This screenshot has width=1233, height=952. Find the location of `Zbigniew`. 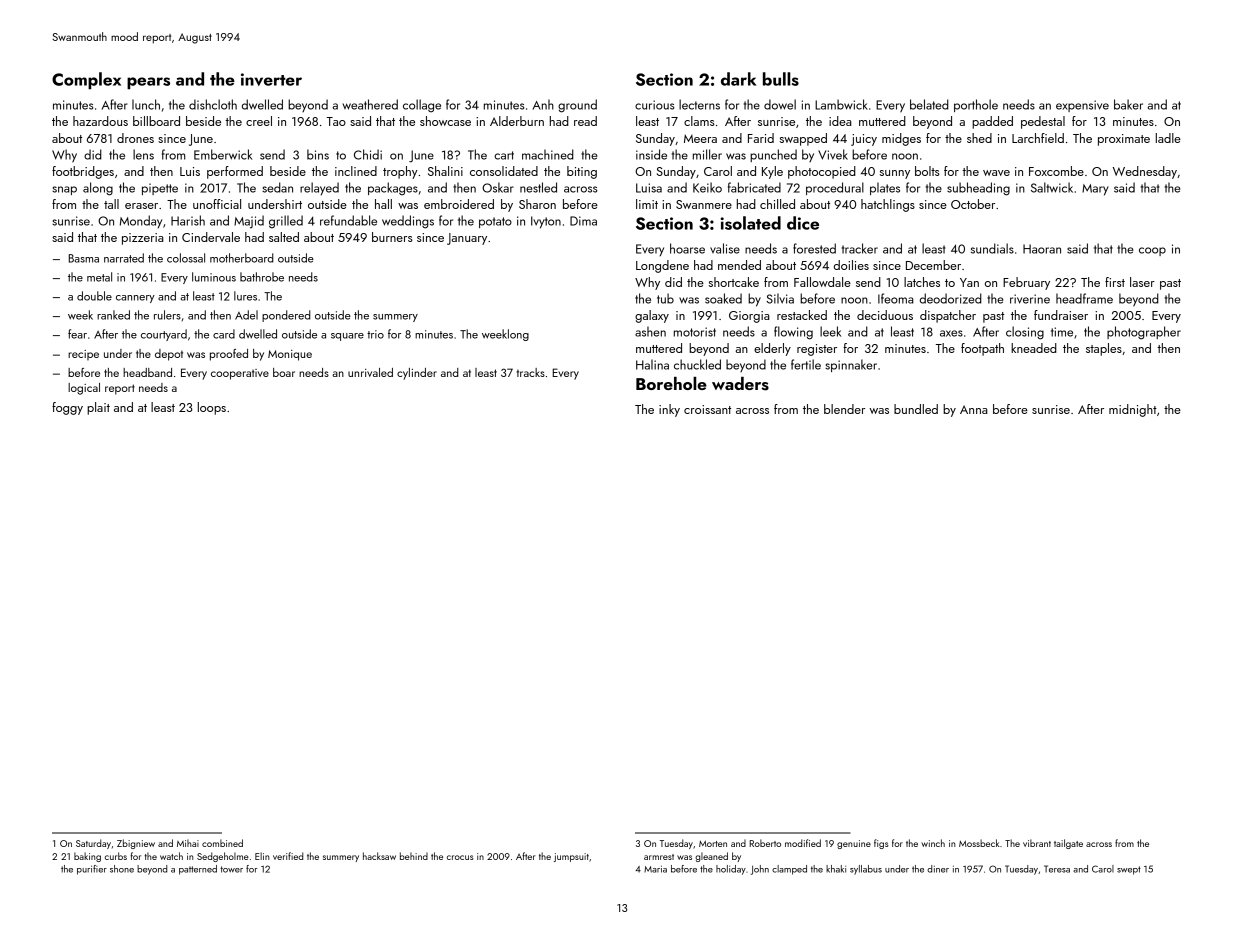

Zbigniew is located at coordinates (136, 844).
